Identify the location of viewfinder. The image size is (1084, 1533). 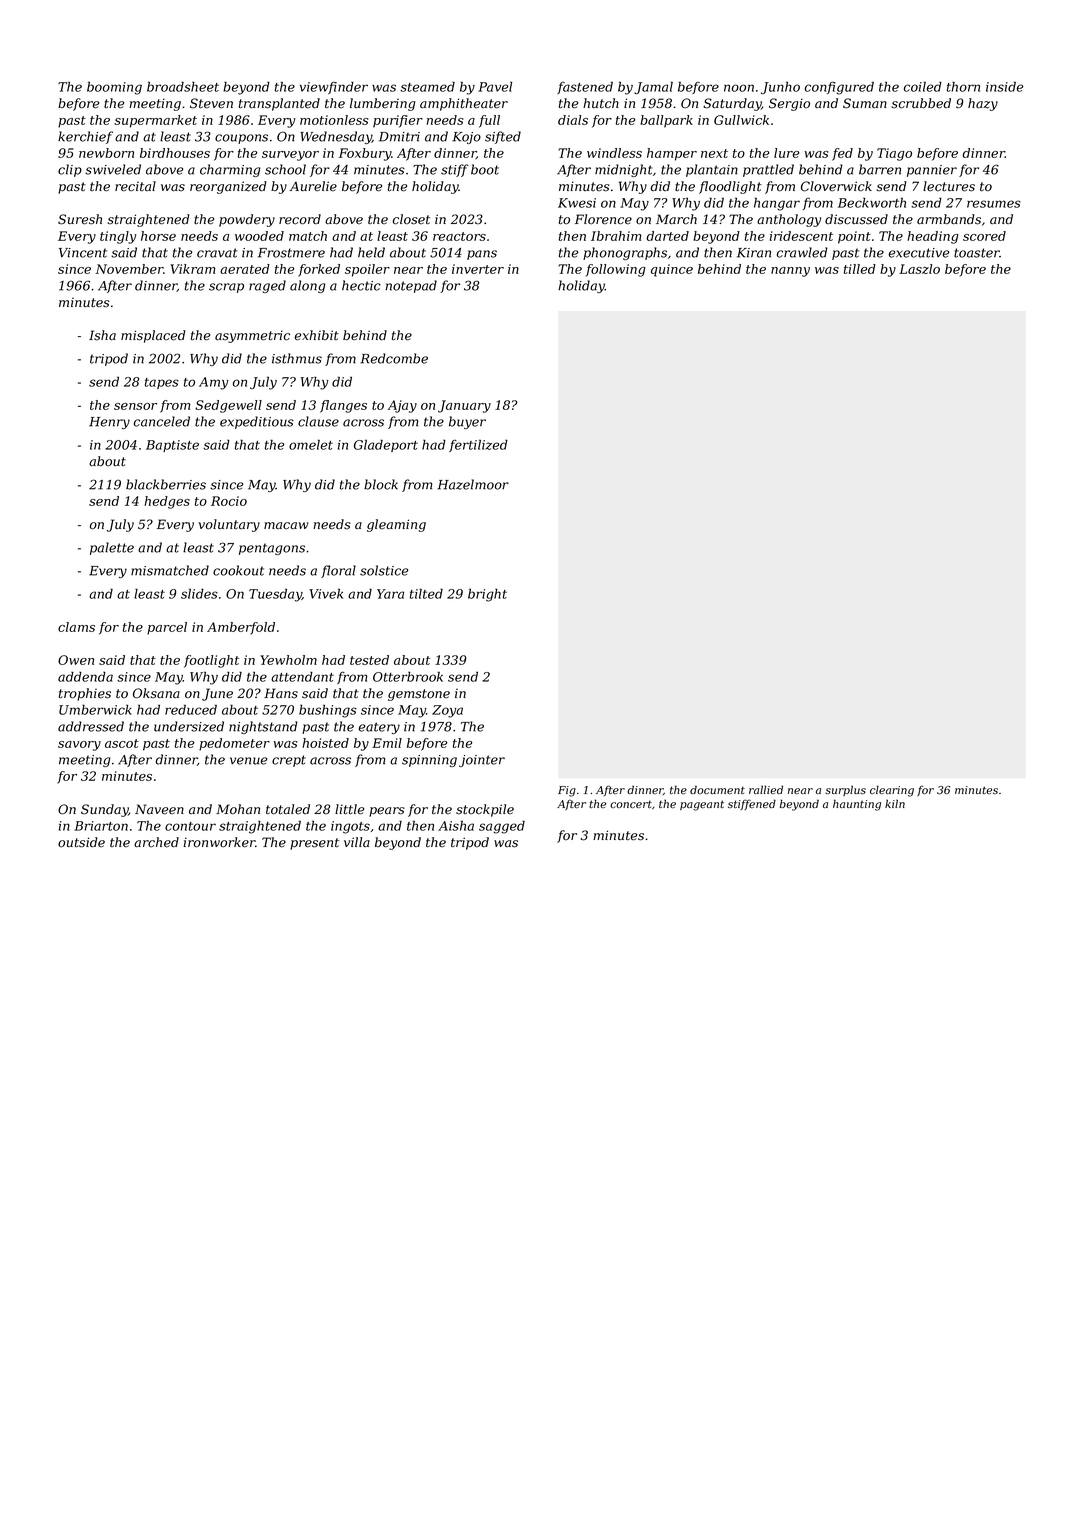
(334, 87).
